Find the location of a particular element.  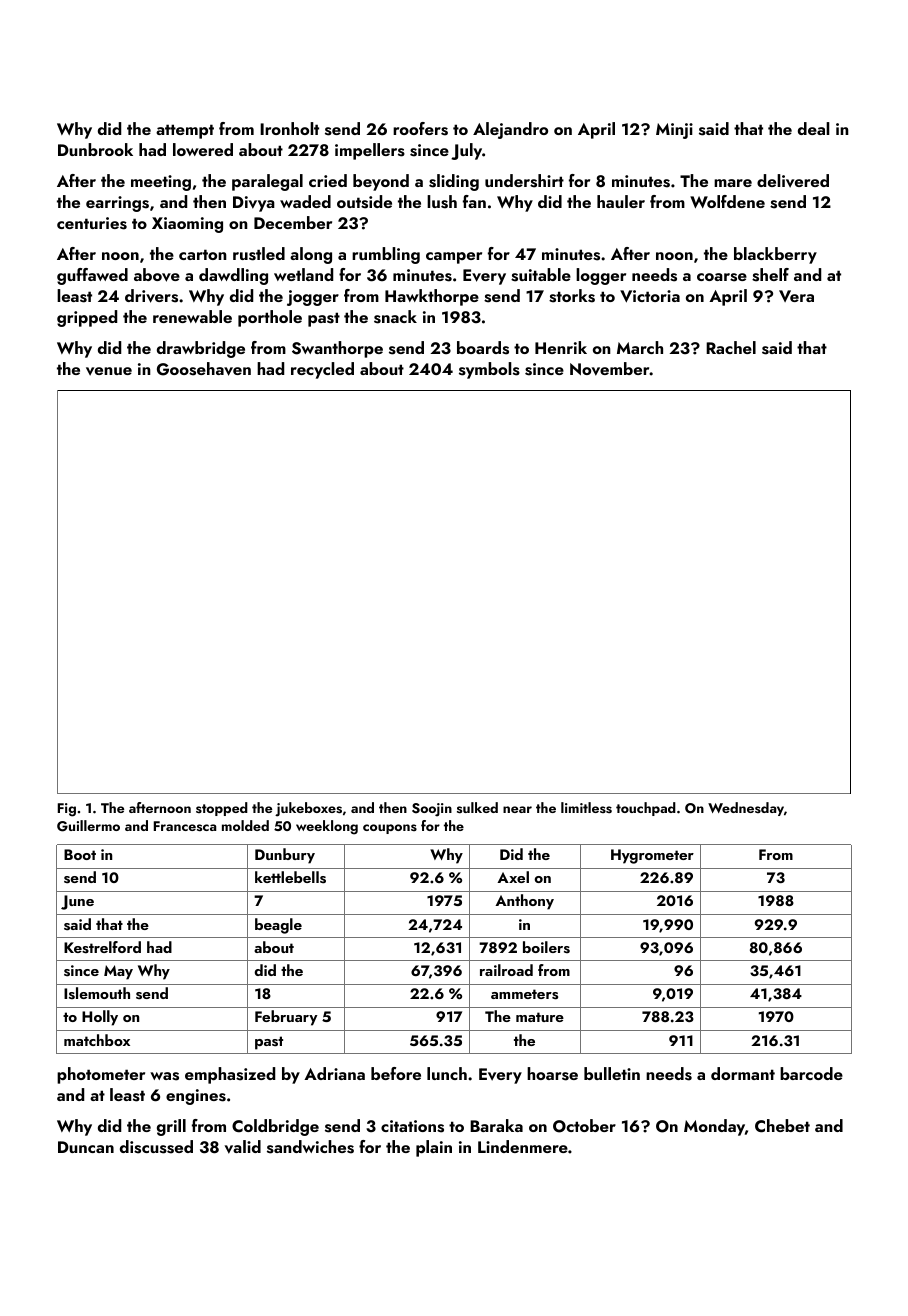

camper is located at coordinates (454, 258).
